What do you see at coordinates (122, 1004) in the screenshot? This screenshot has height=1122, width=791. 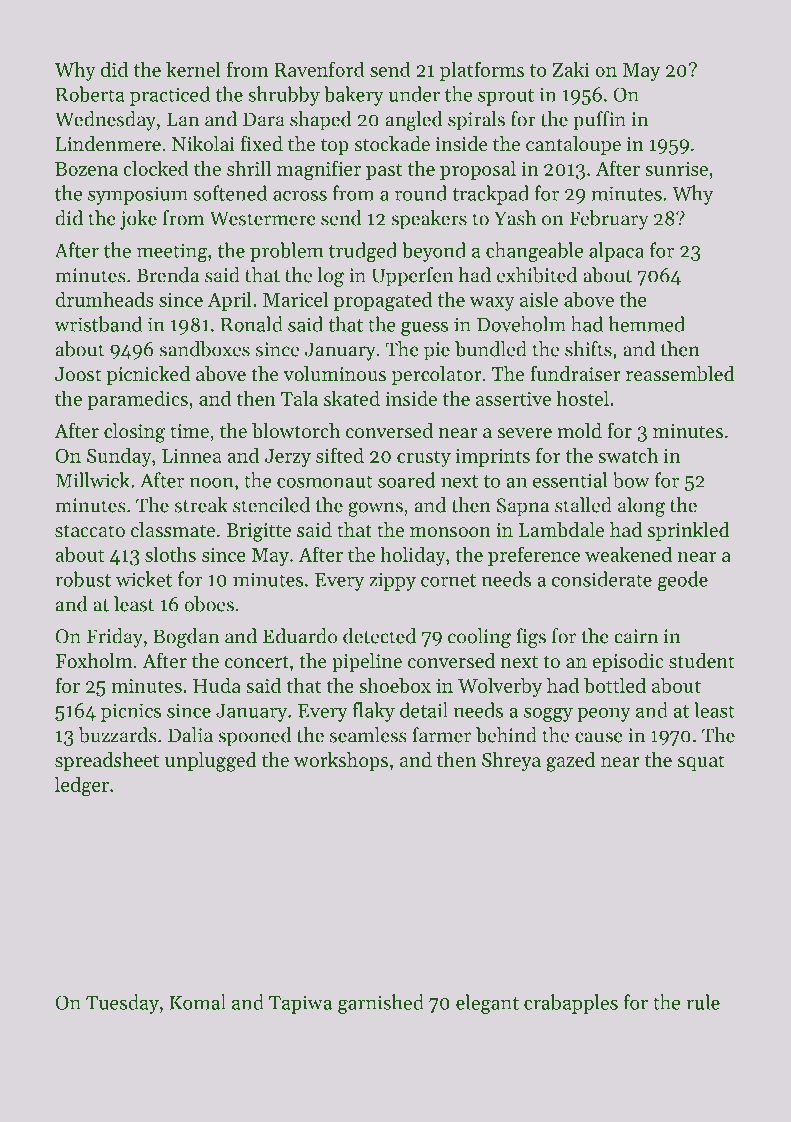 I see `Tuesday` at bounding box center [122, 1004].
